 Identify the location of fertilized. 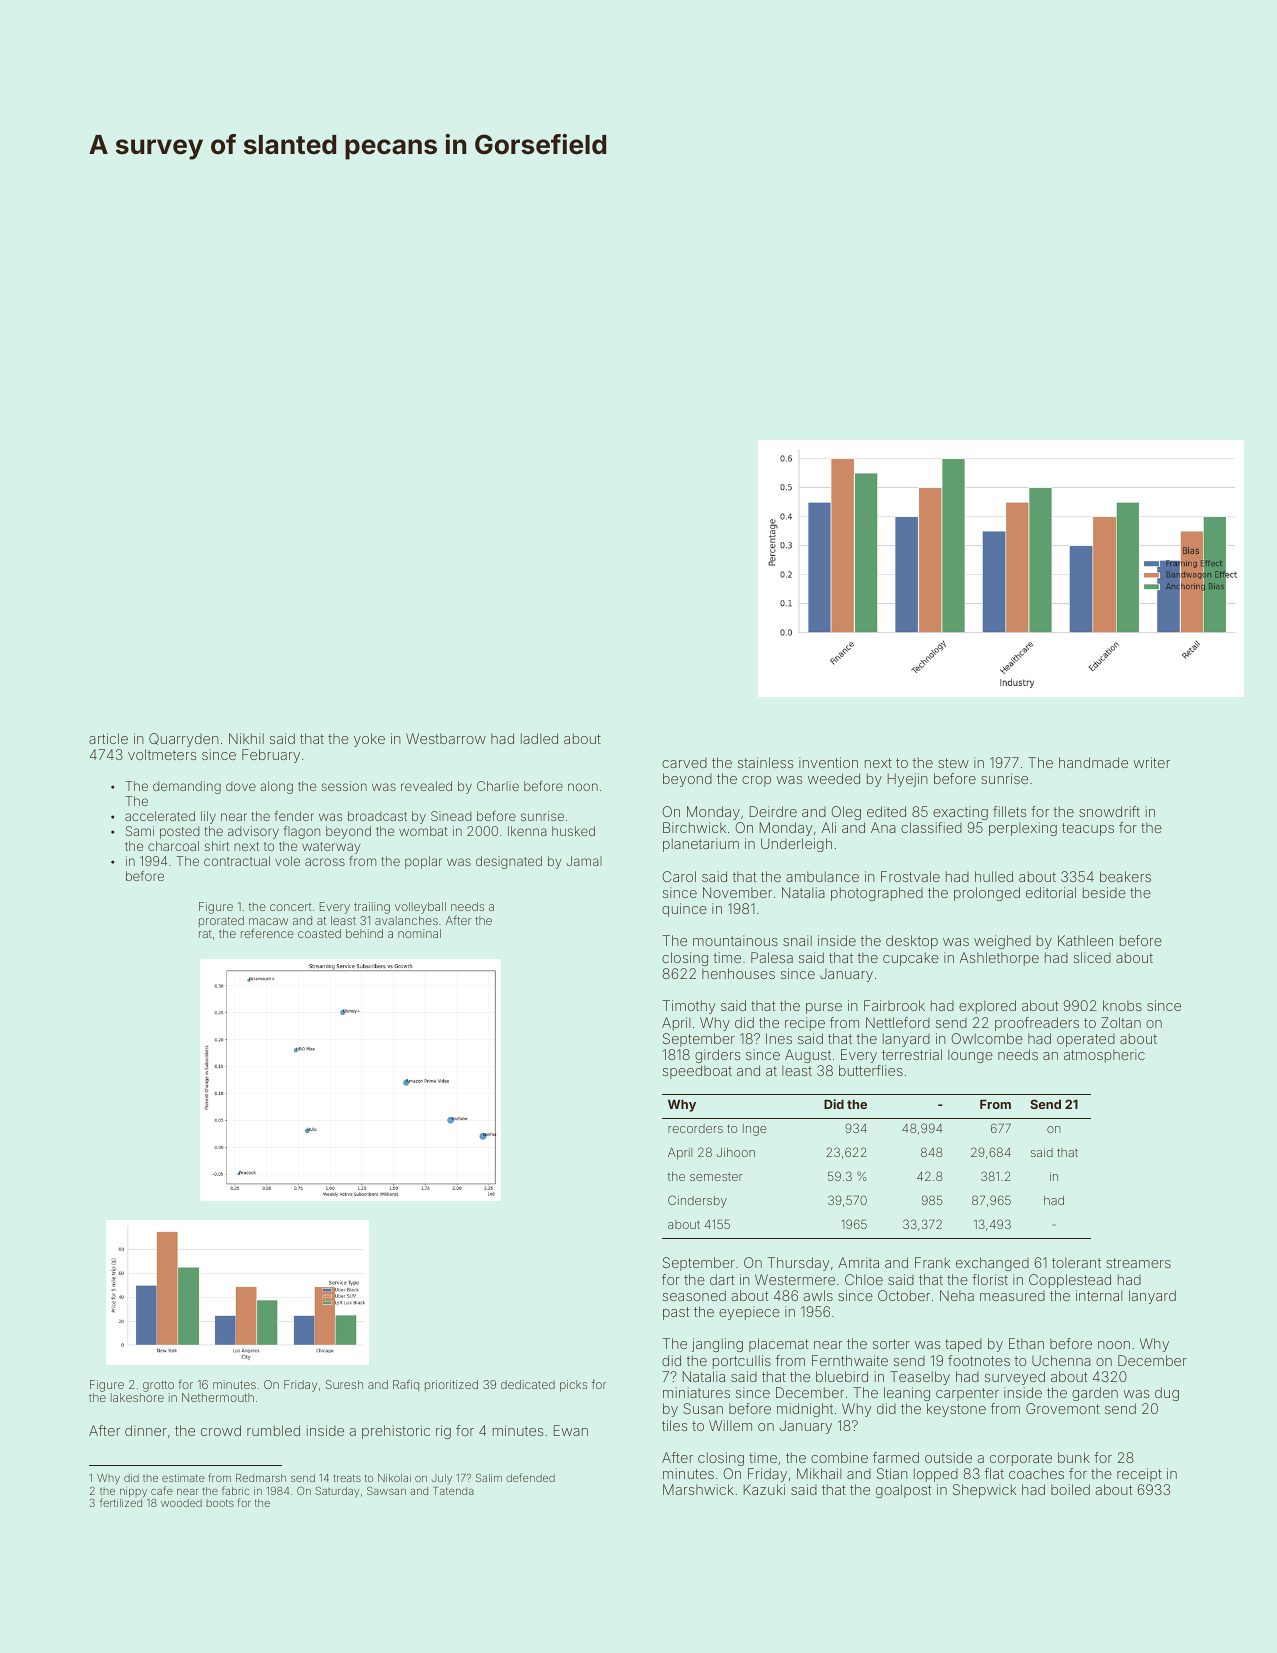
(121, 1502).
